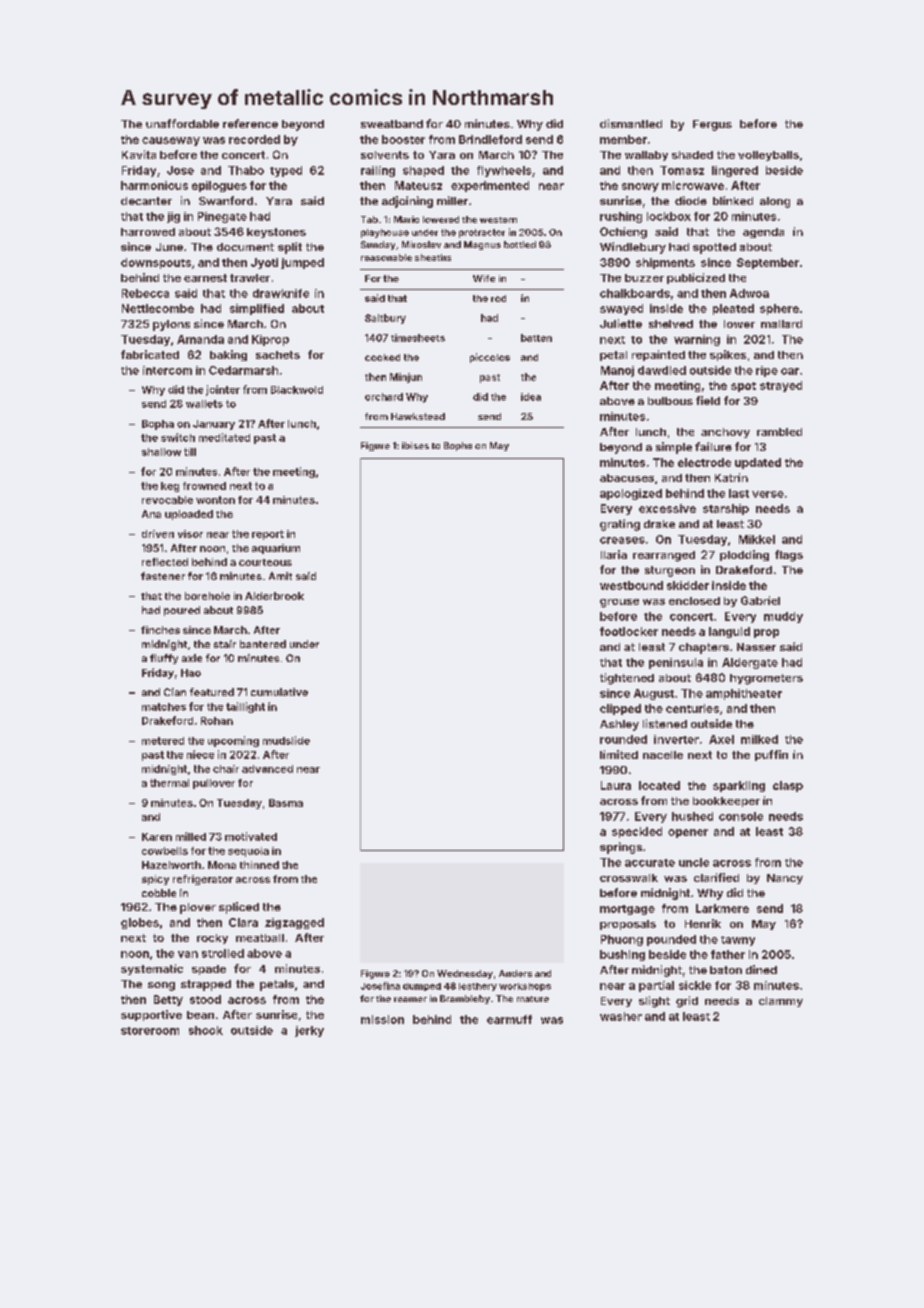 The height and width of the page is (1308, 924). I want to click on lockbox, so click(669, 216).
